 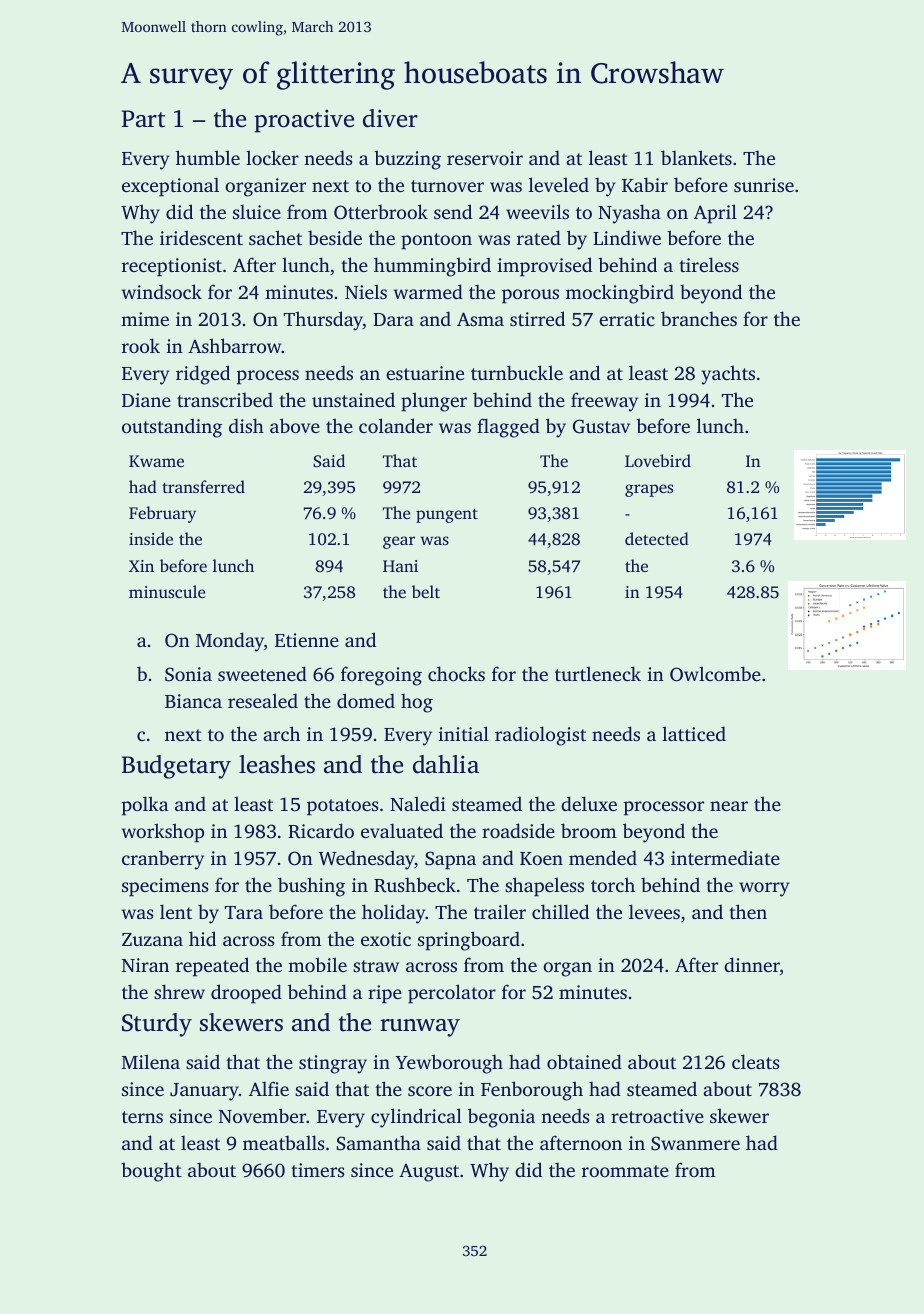 I want to click on Sonia, so click(x=188, y=674).
